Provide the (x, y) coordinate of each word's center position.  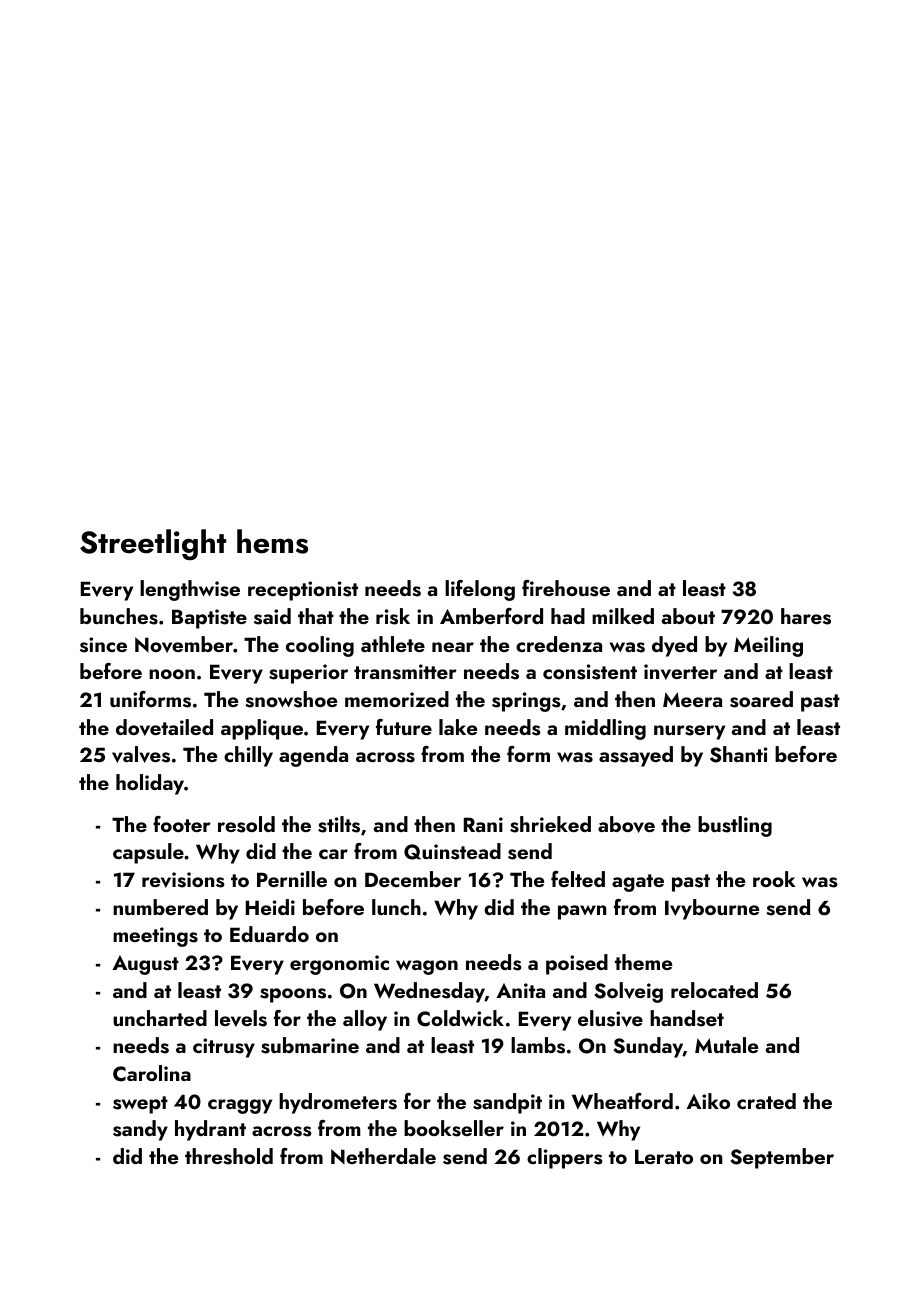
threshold (229, 1156)
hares (806, 616)
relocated (714, 990)
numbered (160, 907)
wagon (427, 967)
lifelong (480, 590)
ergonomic (339, 965)
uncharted (160, 1018)
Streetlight (153, 544)
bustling (735, 826)
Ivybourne (712, 909)
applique (262, 729)
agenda (313, 756)
